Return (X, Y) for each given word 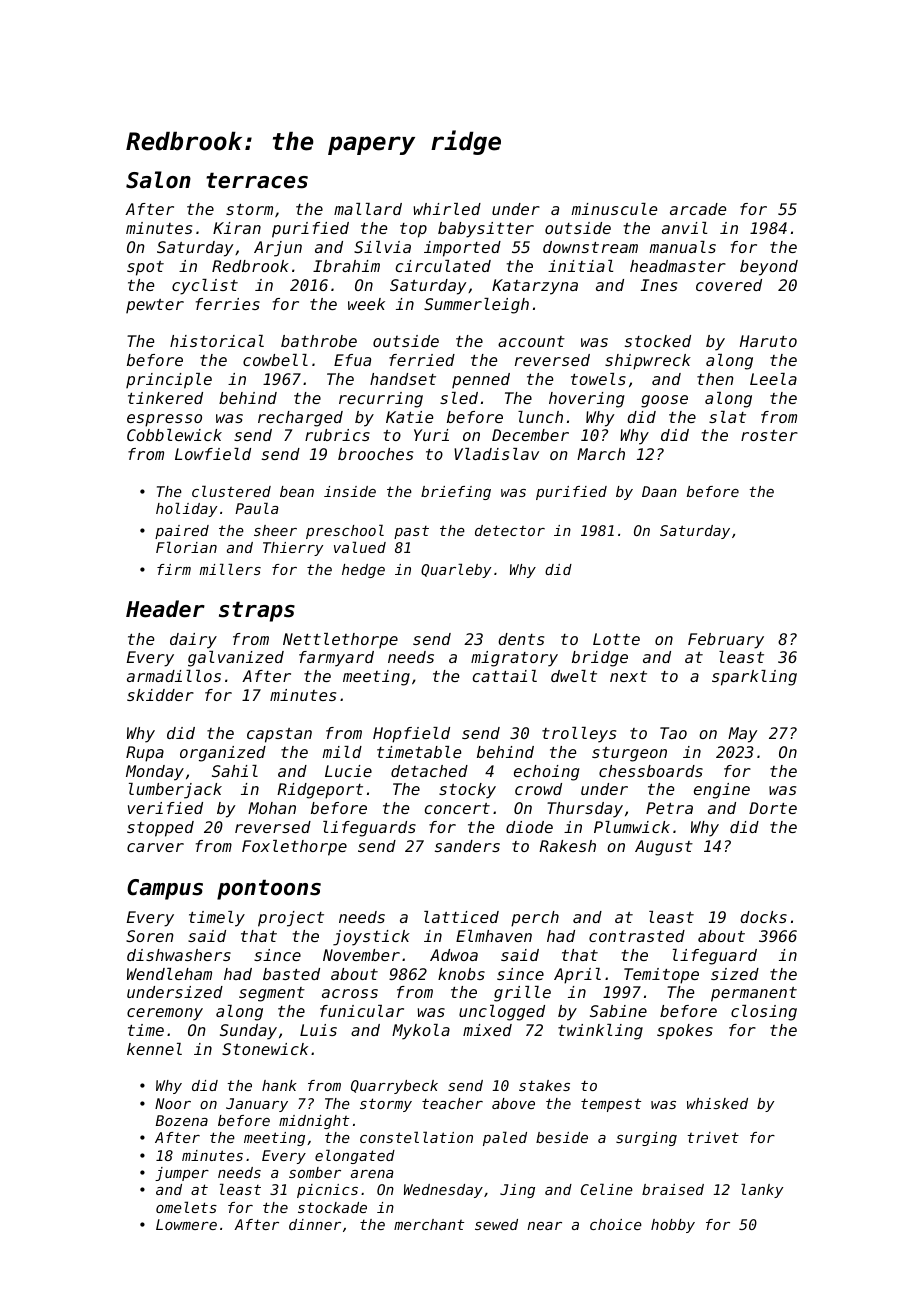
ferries (228, 304)
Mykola (421, 1032)
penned (481, 380)
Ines (659, 285)
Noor (173, 1103)
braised (673, 1189)
